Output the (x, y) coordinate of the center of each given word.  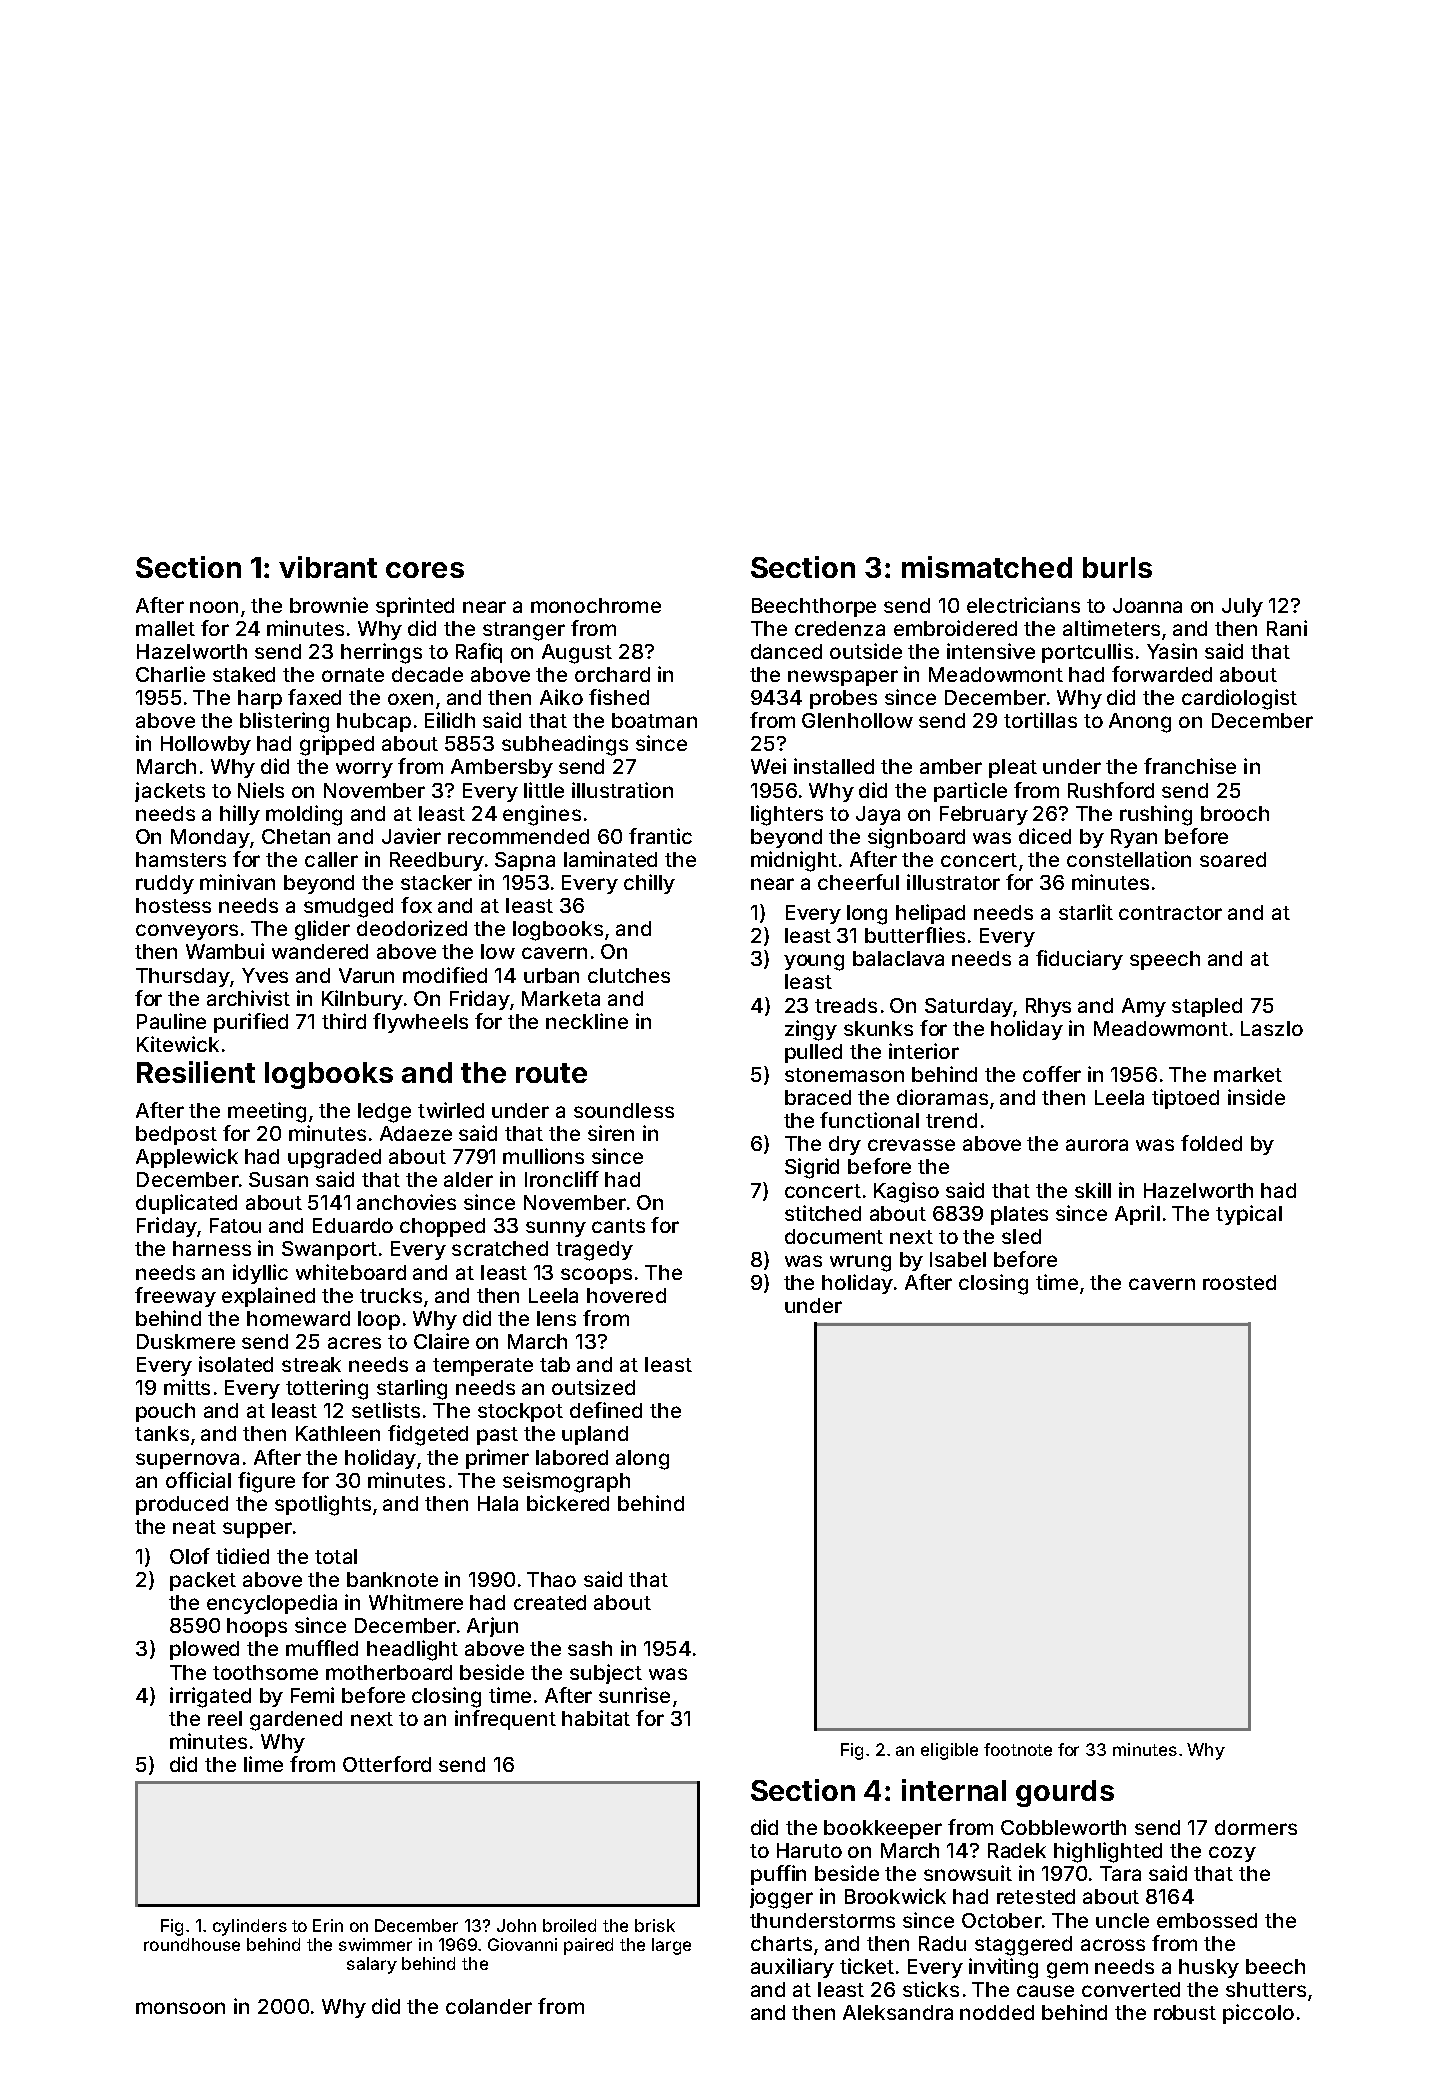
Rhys (1048, 1007)
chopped (442, 1227)
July (1242, 607)
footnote (1018, 1749)
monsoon (180, 2008)
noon (214, 607)
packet (203, 1581)
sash (590, 1648)
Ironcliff (562, 1179)
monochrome (596, 605)
